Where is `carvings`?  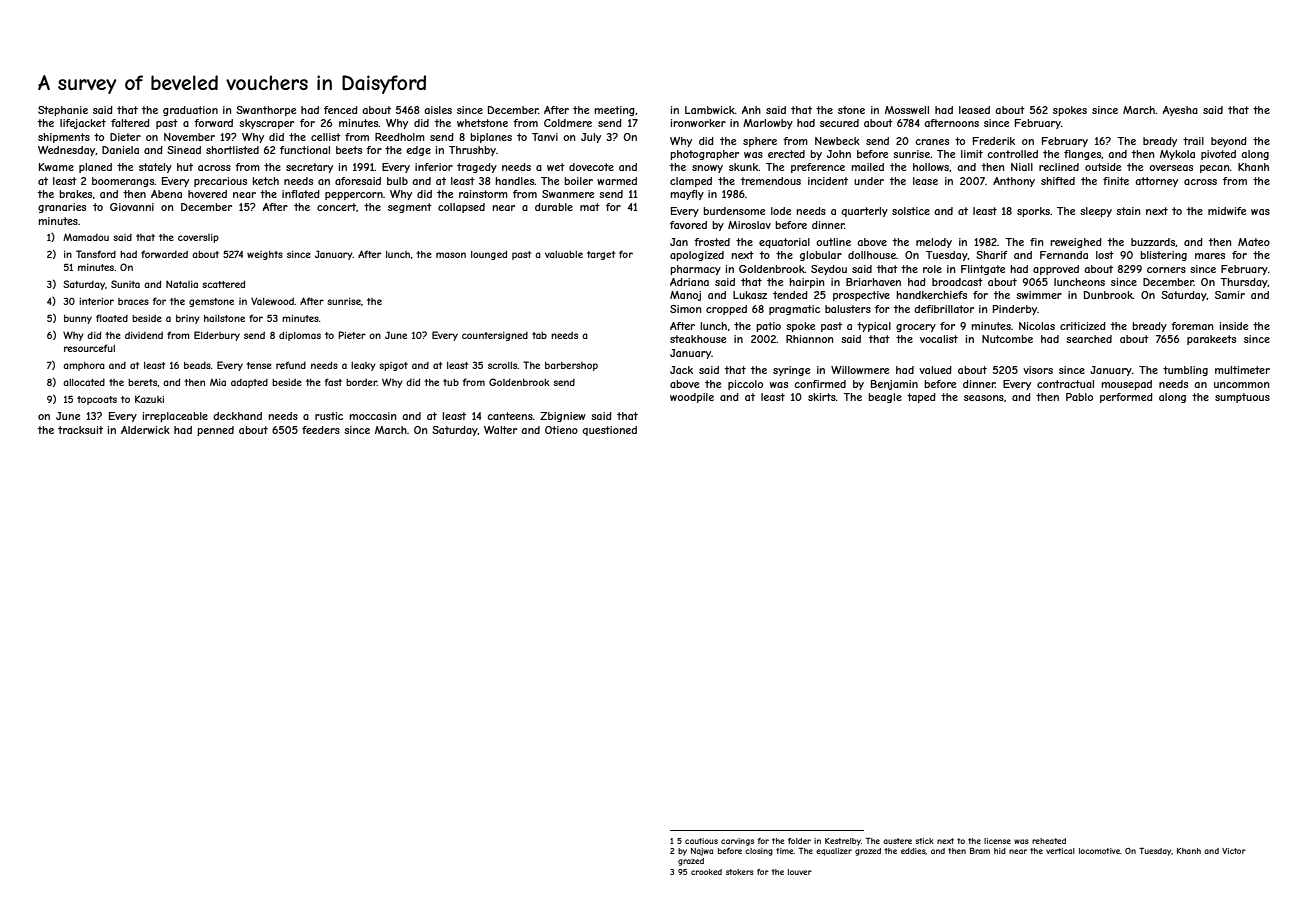
carvings is located at coordinates (737, 842).
